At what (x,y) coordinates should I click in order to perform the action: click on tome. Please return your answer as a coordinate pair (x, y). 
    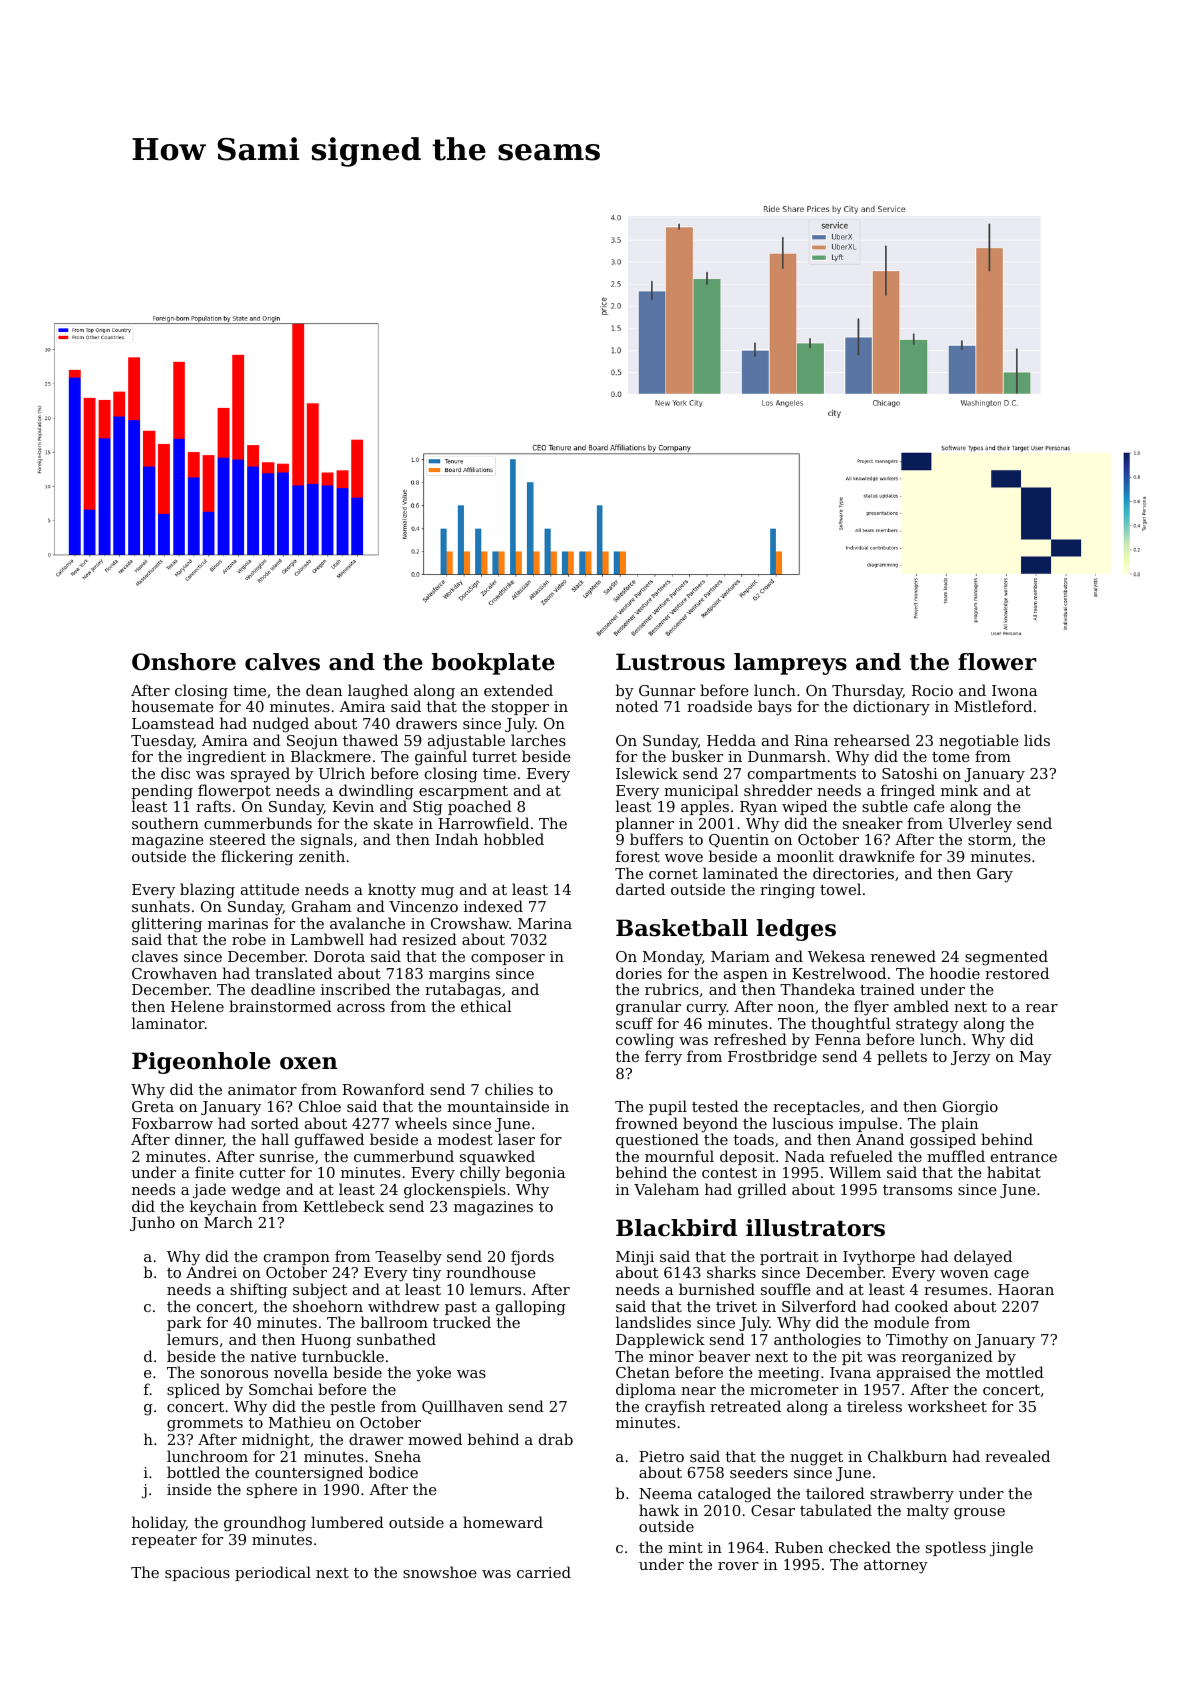
    Looking at the image, I should click on (951, 757).
